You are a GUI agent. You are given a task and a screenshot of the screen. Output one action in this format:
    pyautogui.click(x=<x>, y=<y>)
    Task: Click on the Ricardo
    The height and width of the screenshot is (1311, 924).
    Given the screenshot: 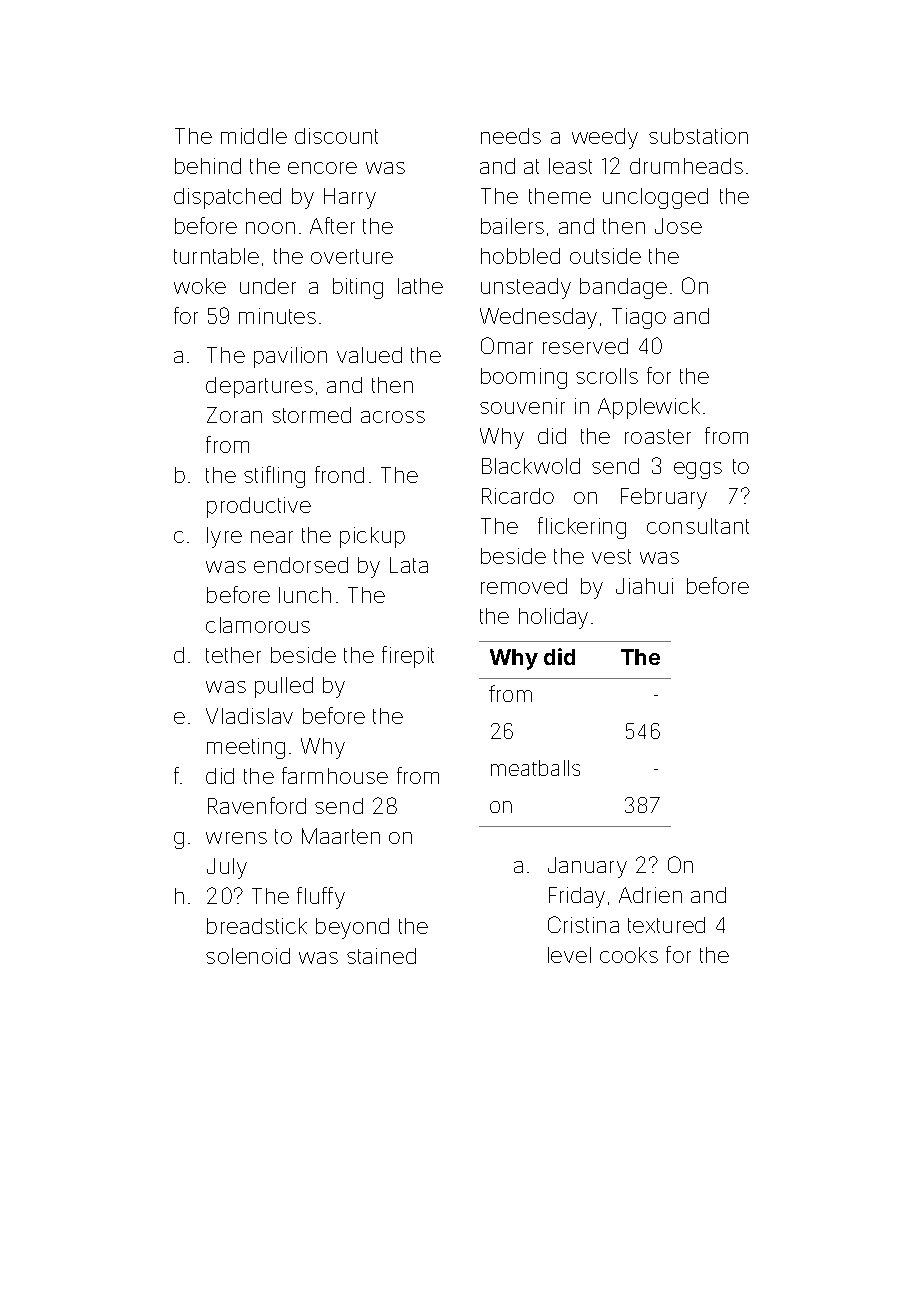 What is the action you would take?
    pyautogui.click(x=518, y=496)
